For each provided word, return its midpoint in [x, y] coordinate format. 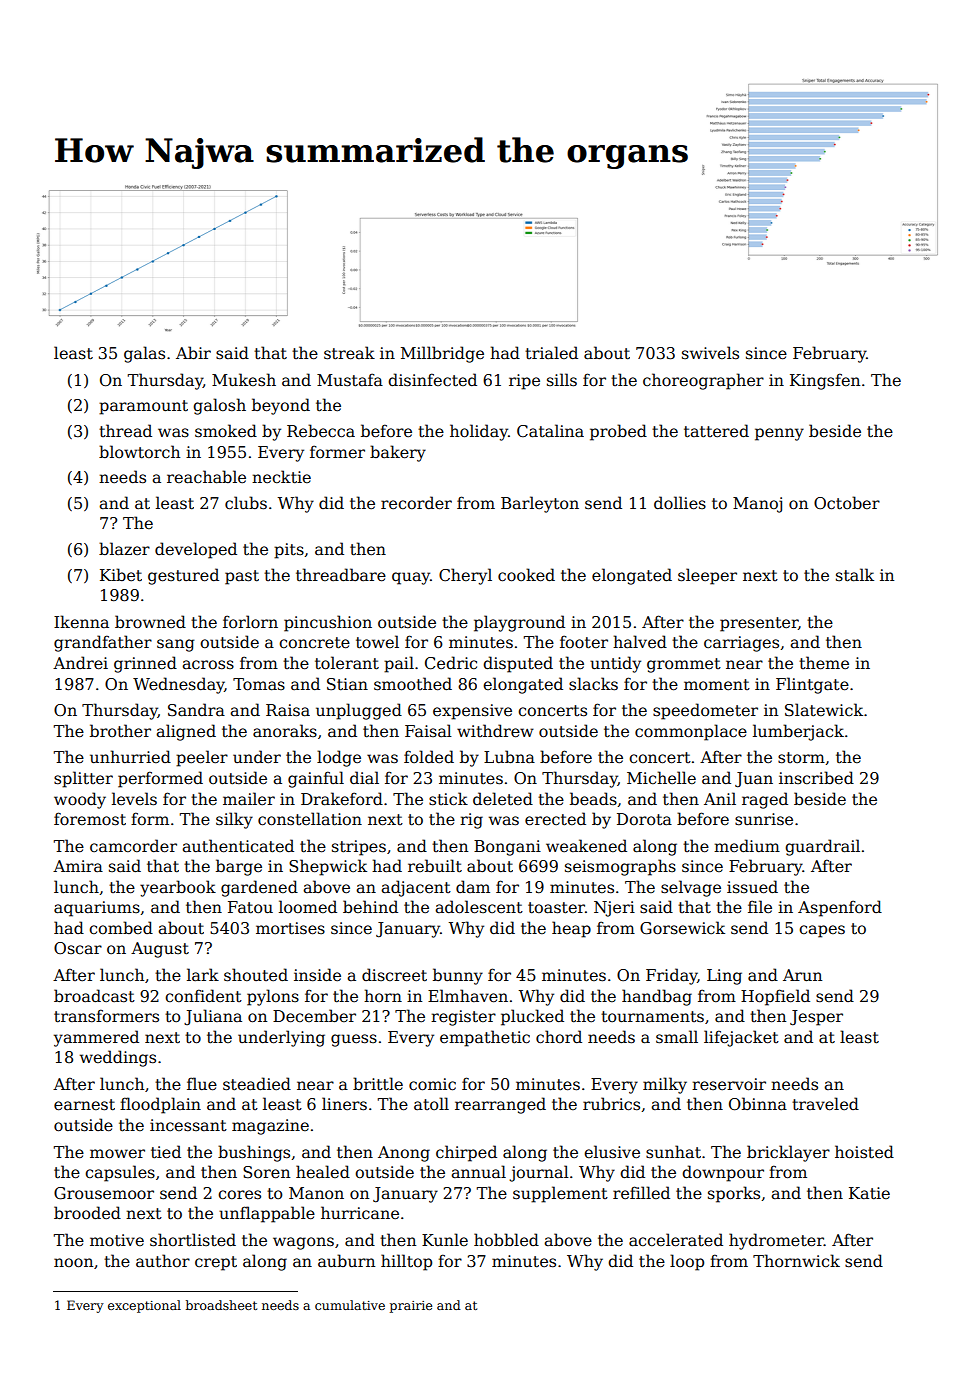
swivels [710, 352]
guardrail [822, 847]
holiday [479, 432]
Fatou [250, 907]
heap [571, 929]
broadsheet [221, 1305]
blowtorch [139, 452]
